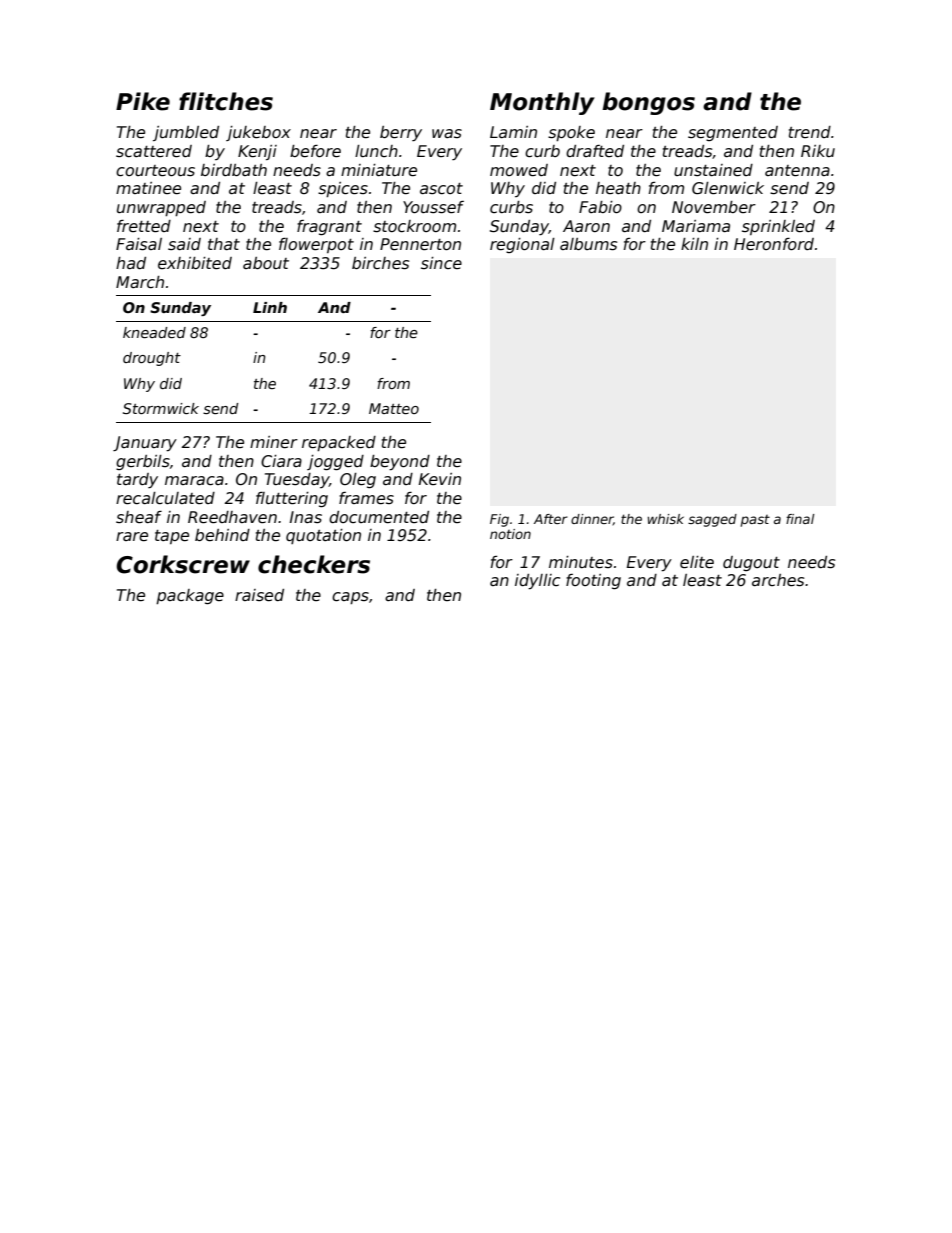 The image size is (952, 1233). Describe the element at coordinates (259, 595) in the document. I see `raised` at that location.
